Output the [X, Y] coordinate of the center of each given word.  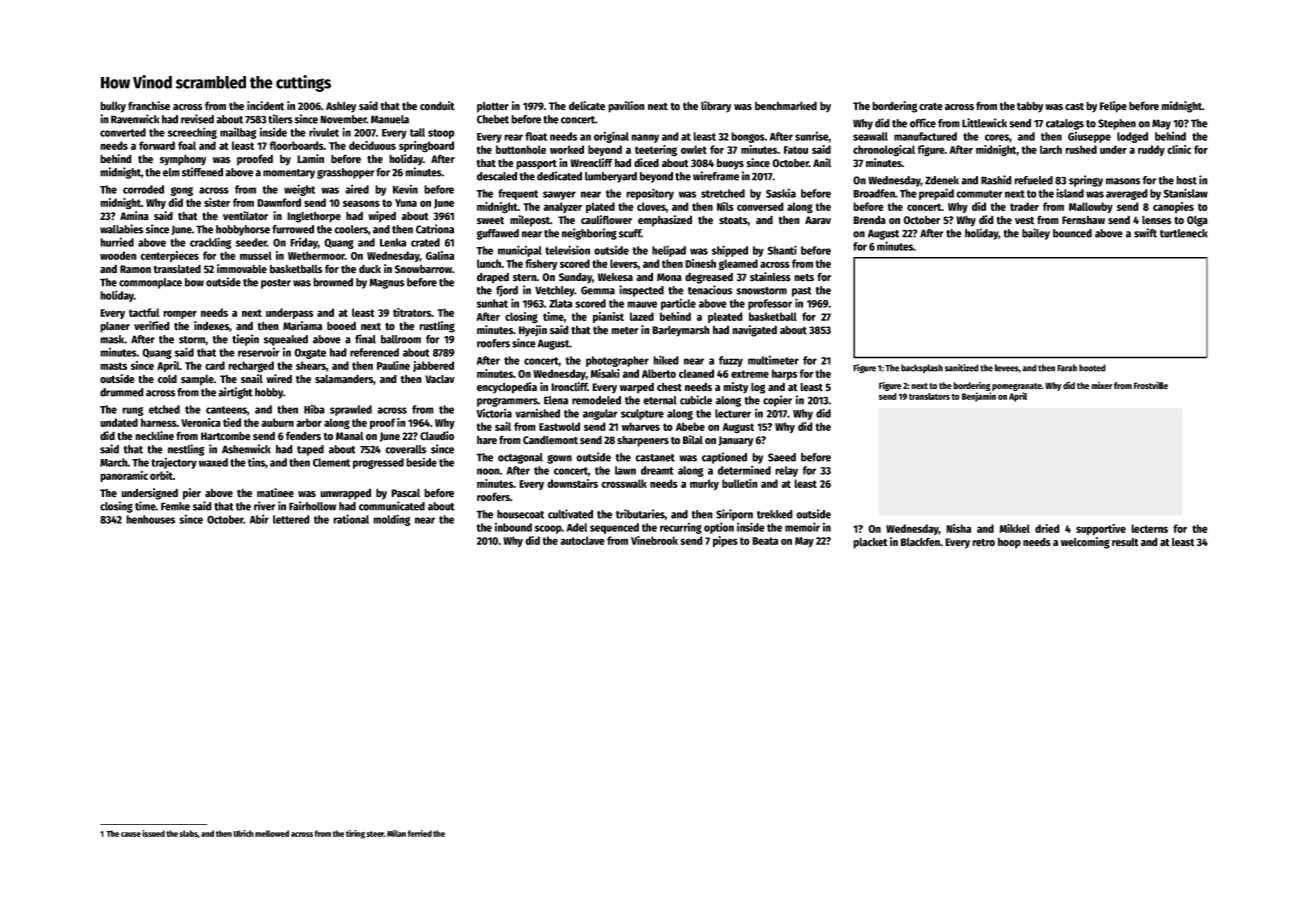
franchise [149, 106]
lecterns [1149, 528]
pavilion [626, 107]
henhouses [150, 519]
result [1125, 542]
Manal [349, 436]
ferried [420, 833]
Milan [396, 833]
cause [131, 834]
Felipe [1113, 107]
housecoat [520, 514]
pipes [725, 541]
